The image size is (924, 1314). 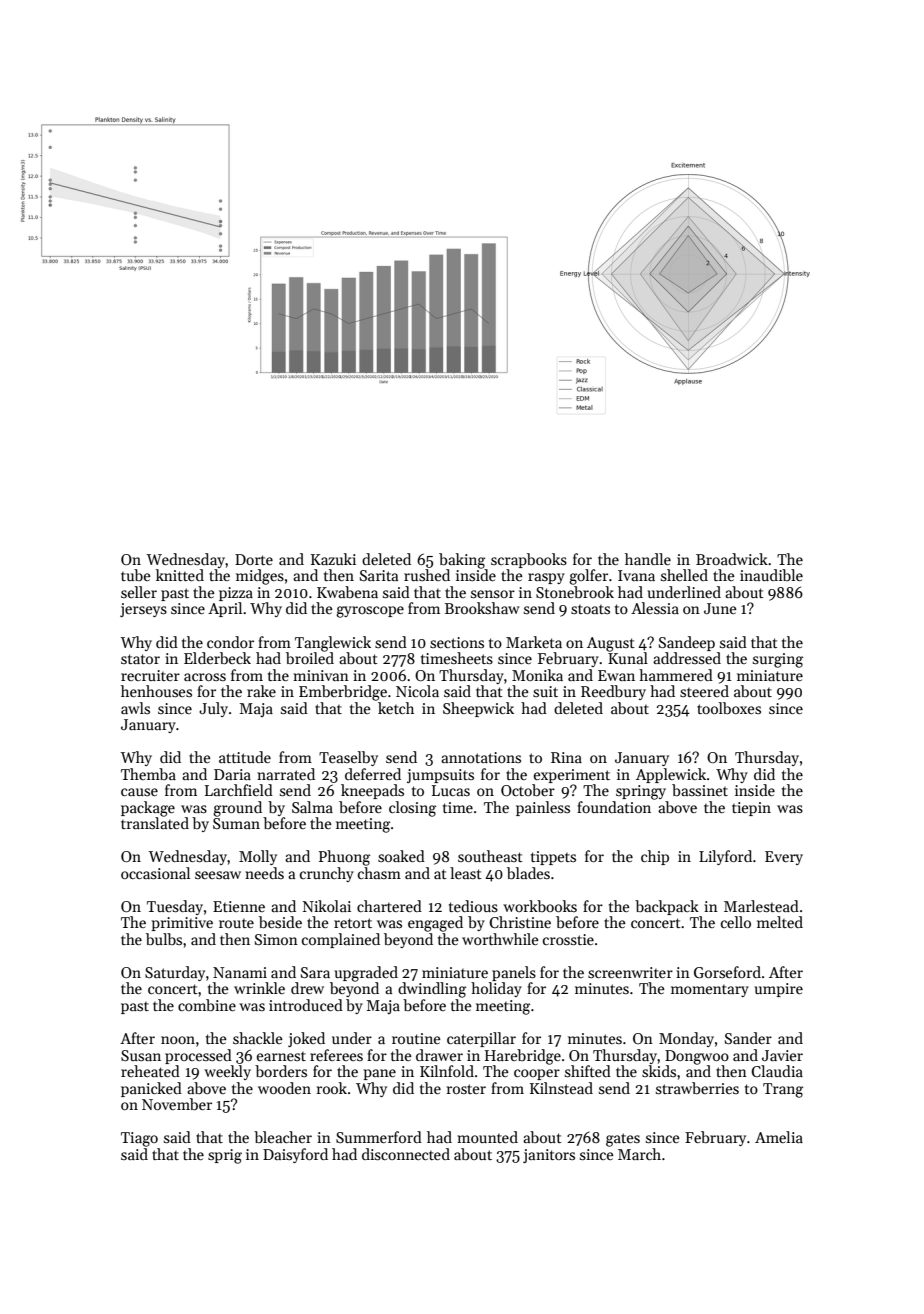 What do you see at coordinates (254, 559) in the document?
I see `Dorte` at bounding box center [254, 559].
